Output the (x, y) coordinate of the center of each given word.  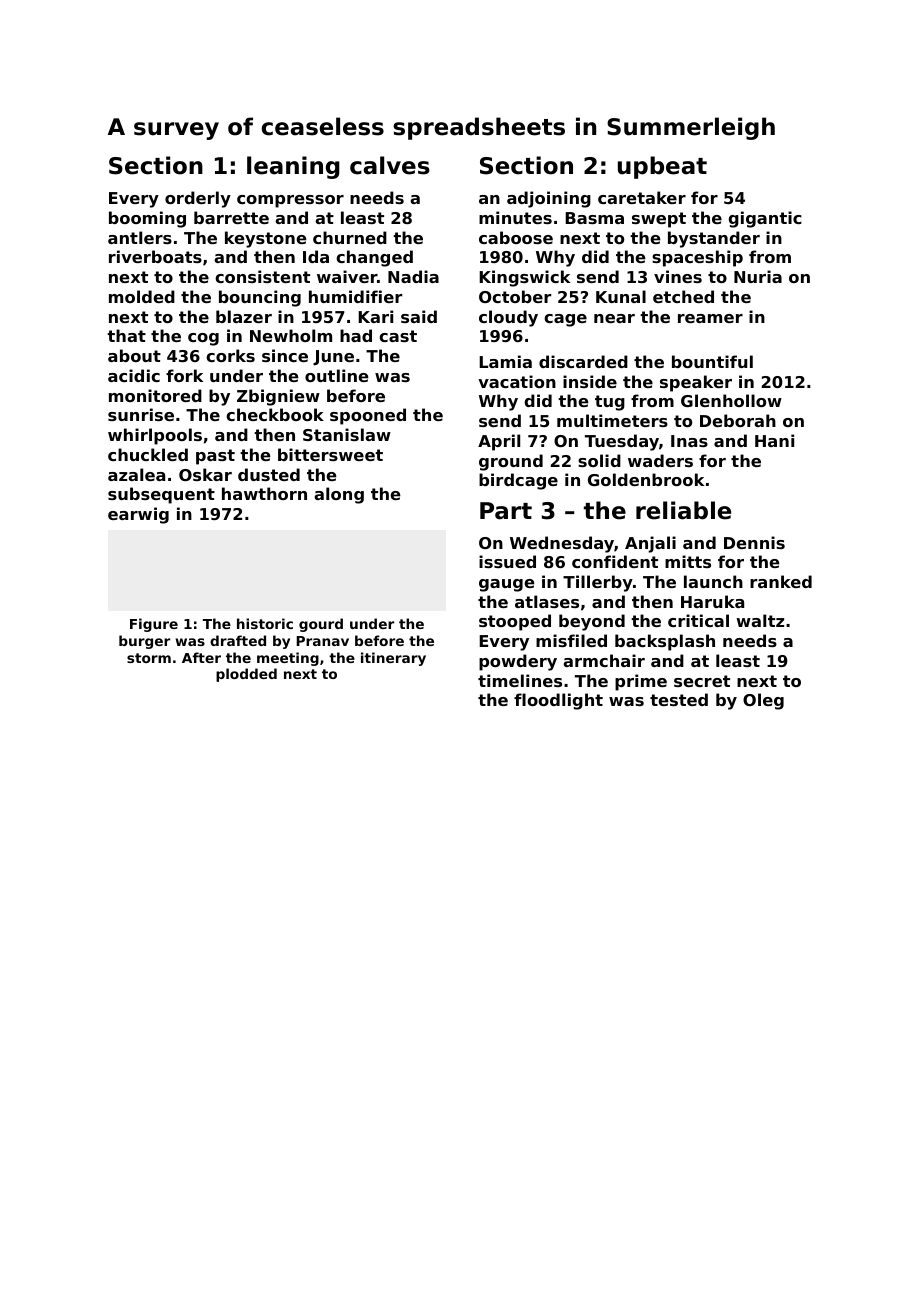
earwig (138, 515)
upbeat (662, 167)
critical (698, 620)
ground (511, 462)
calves (390, 165)
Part (506, 511)
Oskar (205, 474)
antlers (140, 237)
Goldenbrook (646, 479)
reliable (683, 510)
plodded (246, 675)
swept (659, 220)
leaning (293, 167)
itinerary (393, 659)
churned (350, 237)
